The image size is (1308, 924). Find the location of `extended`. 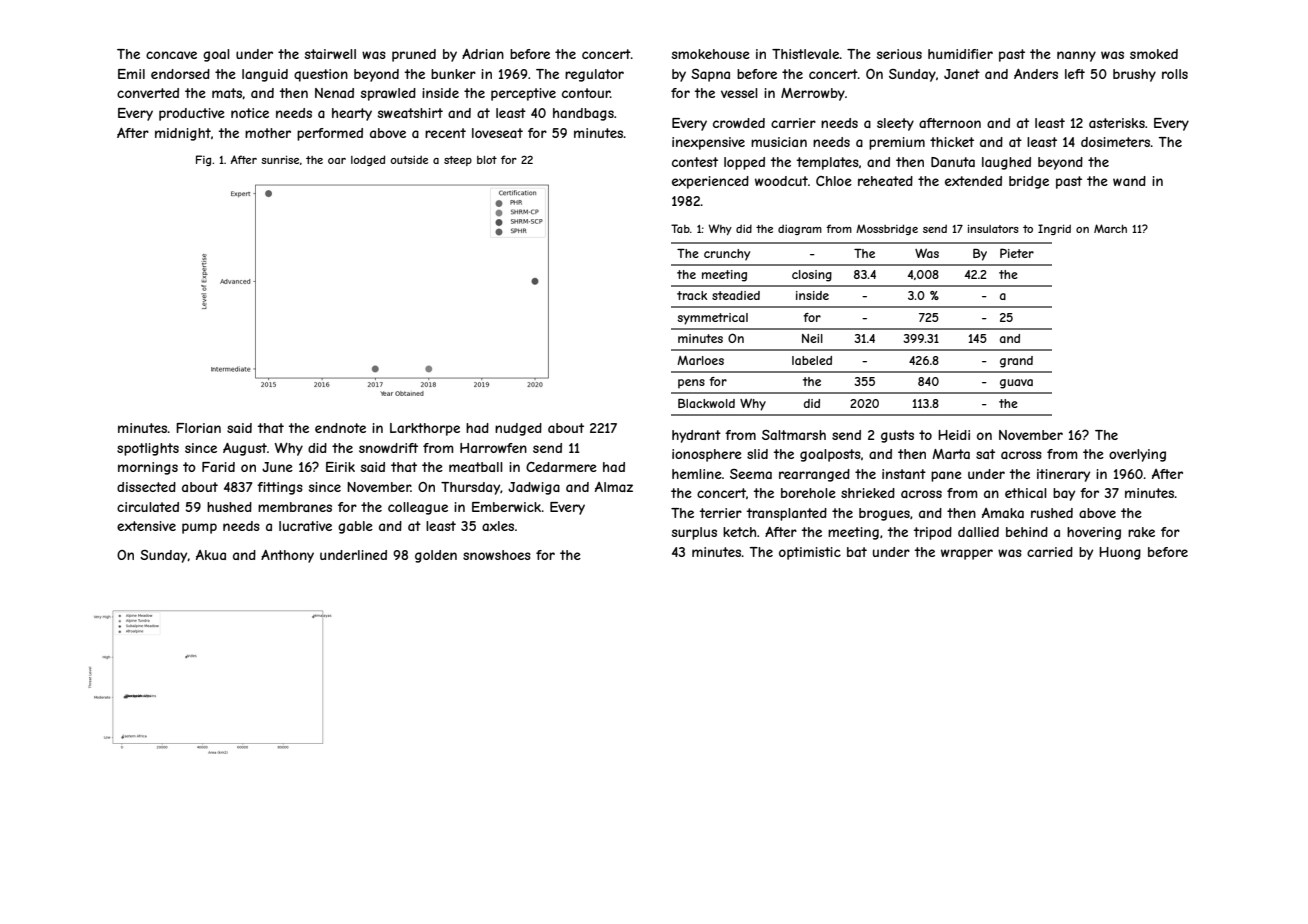

extended is located at coordinates (973, 181).
